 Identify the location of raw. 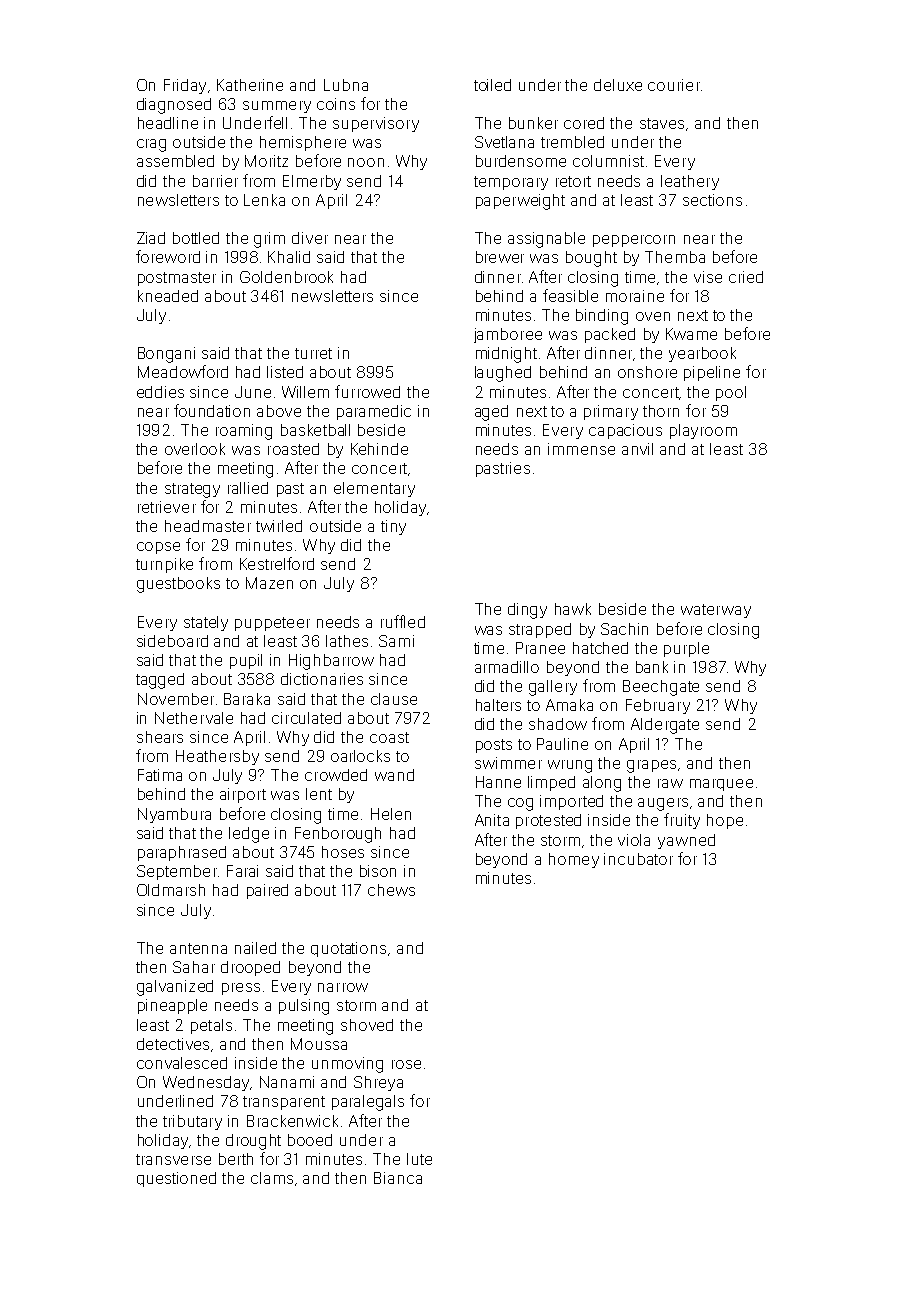
(670, 783).
